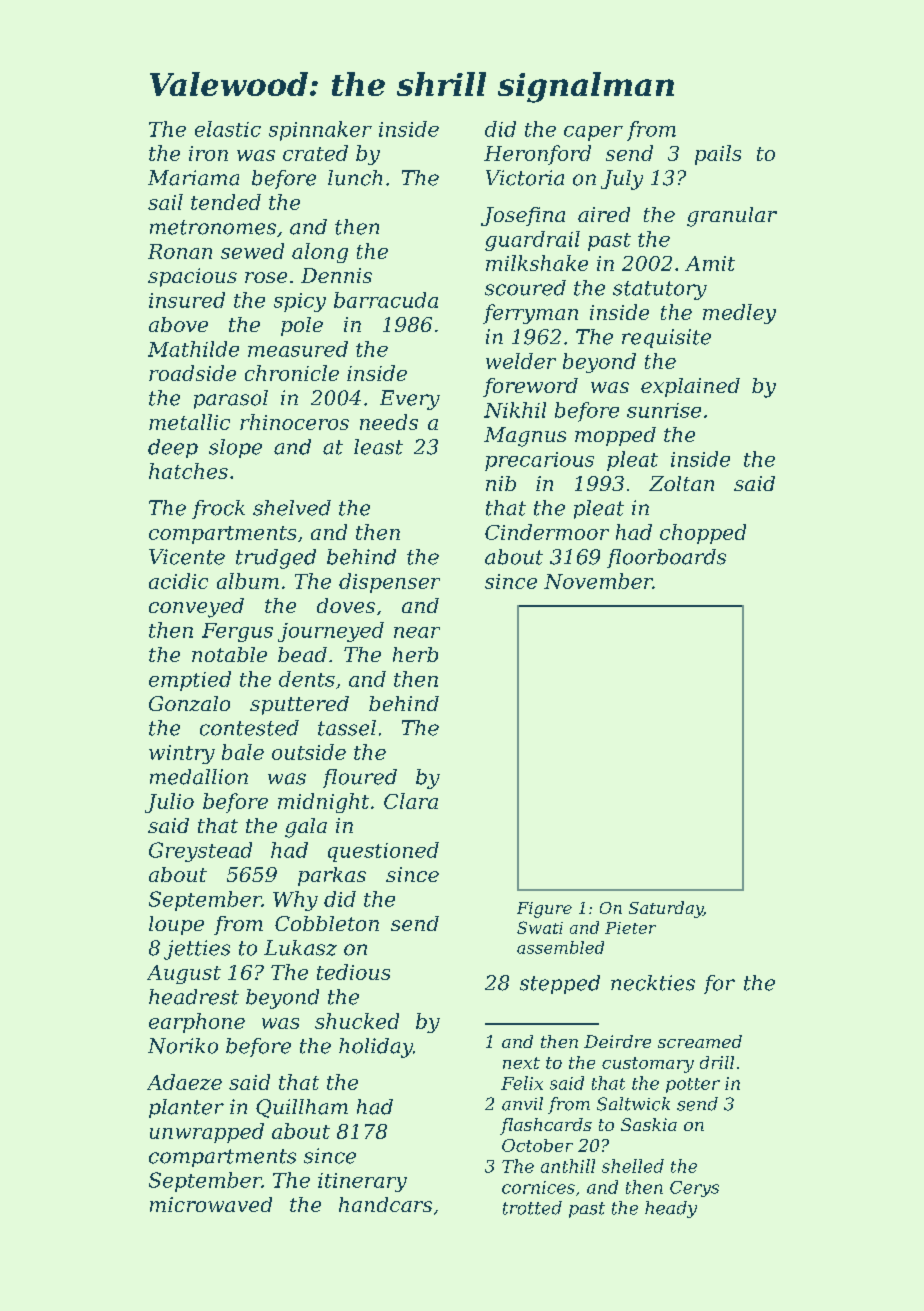 This page has height=1311, width=924. I want to click on trotted, so click(532, 1208).
